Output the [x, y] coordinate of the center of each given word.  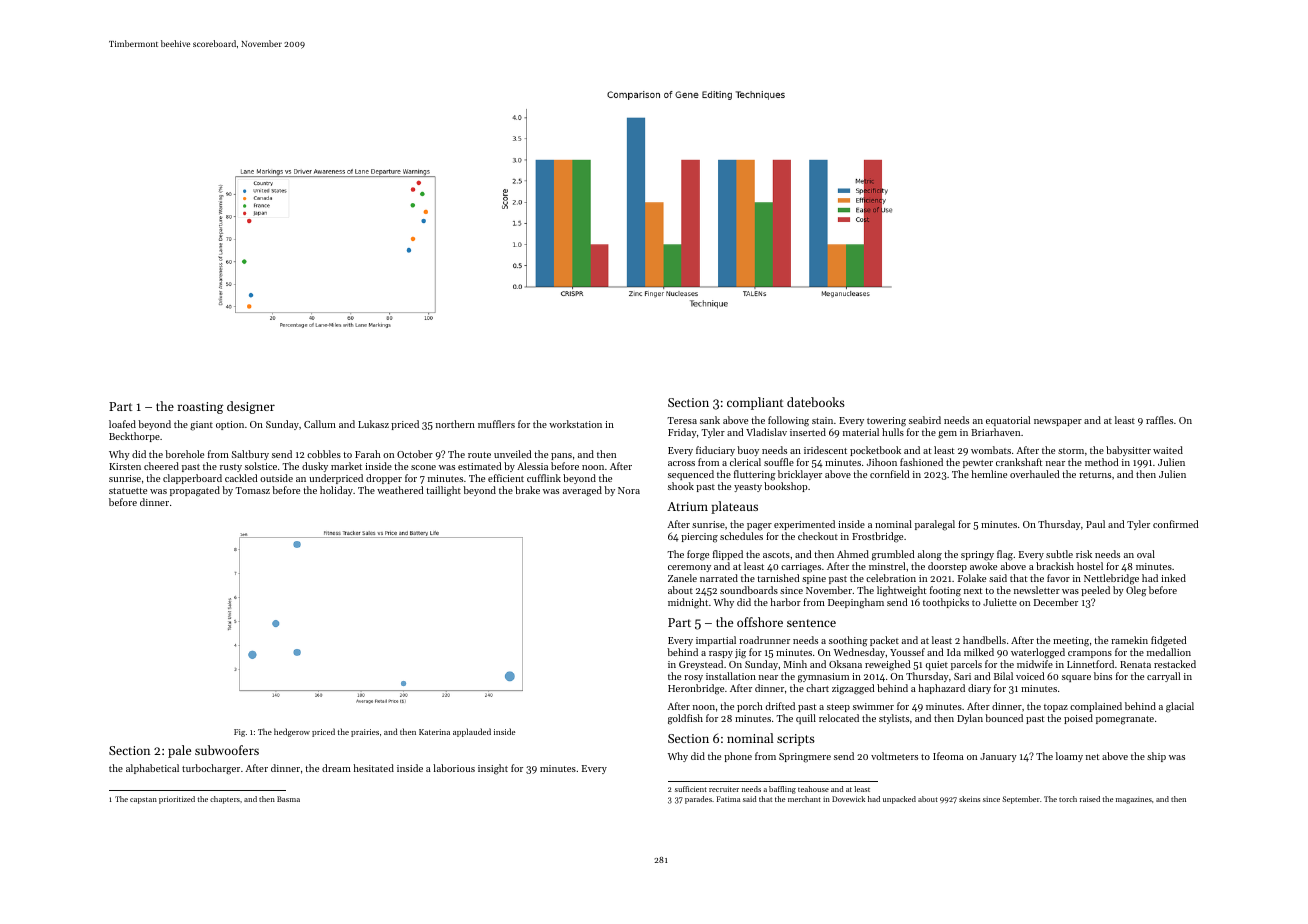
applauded [472, 732]
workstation [575, 424]
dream [336, 768]
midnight [688, 603]
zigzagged [853, 689]
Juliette [1000, 602]
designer [251, 407]
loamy [1069, 757]
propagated [195, 491]
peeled [1095, 591]
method [1101, 462]
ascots [776, 555]
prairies [365, 733]
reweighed [887, 665]
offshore [760, 622]
